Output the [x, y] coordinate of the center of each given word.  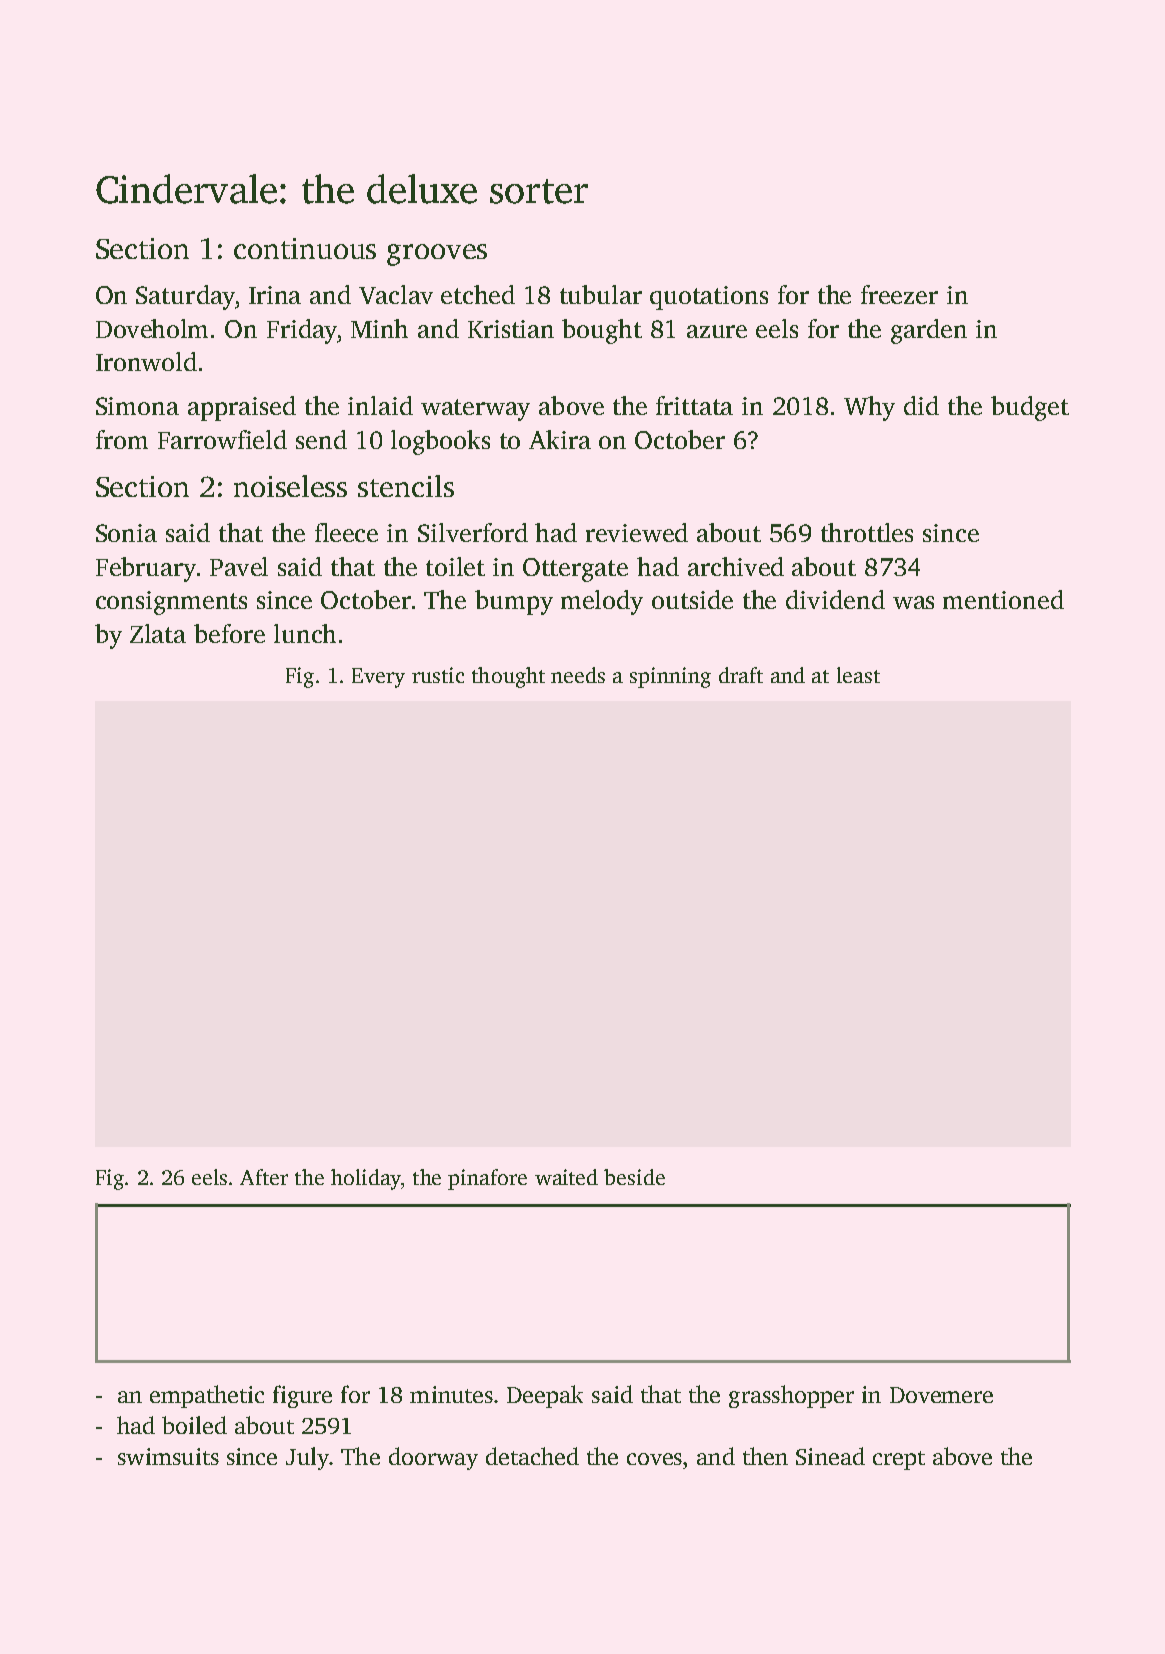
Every [378, 678]
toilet [455, 566]
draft [741, 675]
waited [566, 1177]
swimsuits [168, 1456]
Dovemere [941, 1395]
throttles [867, 532]
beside [634, 1177]
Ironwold [146, 361]
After [264, 1177]
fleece [346, 532]
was [913, 602]
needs [578, 675]
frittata [694, 405]
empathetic [207, 1396]
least [858, 675]
